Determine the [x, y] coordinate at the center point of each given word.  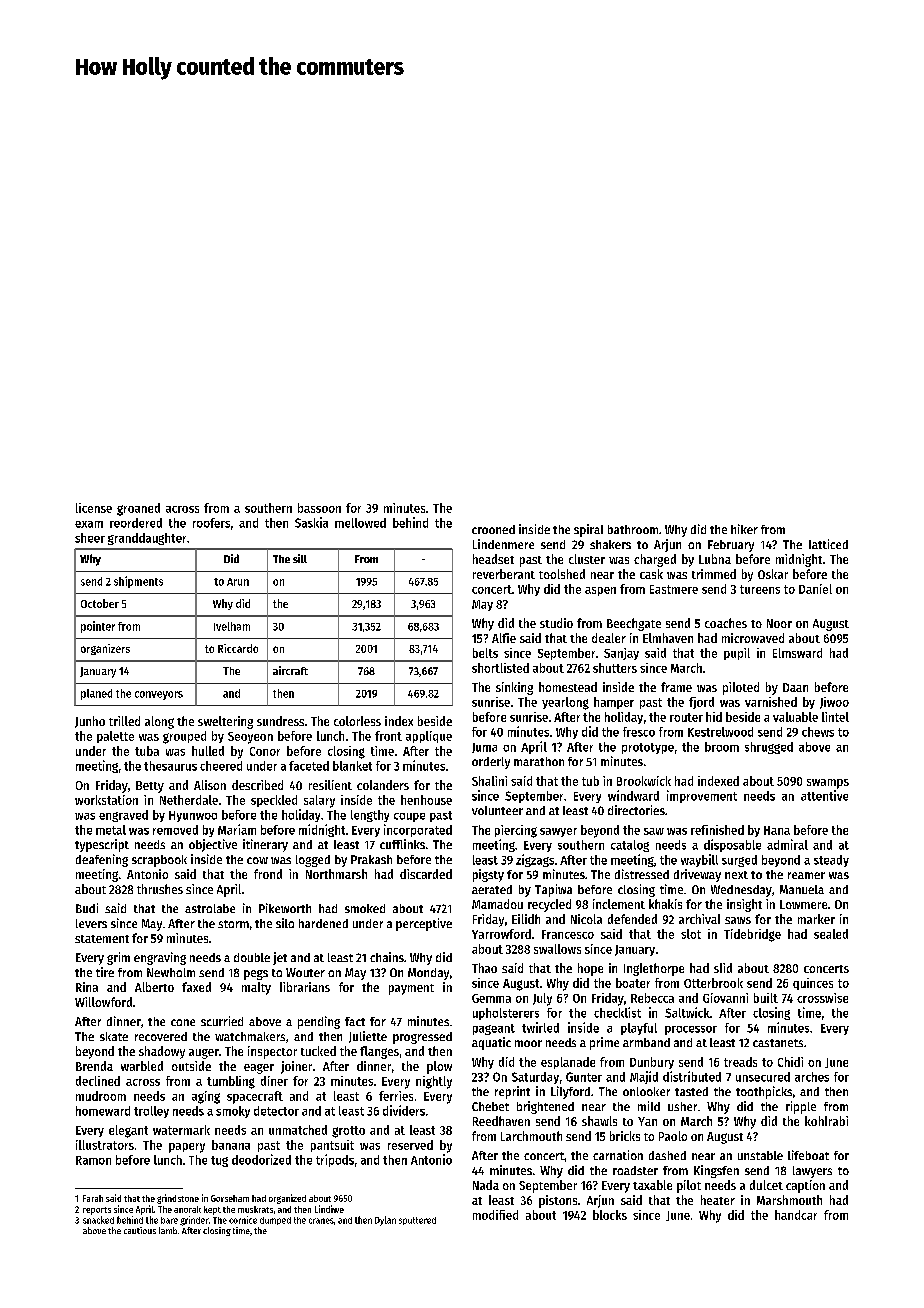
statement [102, 939]
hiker [744, 529]
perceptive [424, 924]
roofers [211, 523]
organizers [105, 649]
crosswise [822, 998]
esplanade [568, 1063]
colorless [357, 721]
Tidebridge [752, 935]
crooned [493, 529]
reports [97, 1211]
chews [818, 732]
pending [319, 1022]
